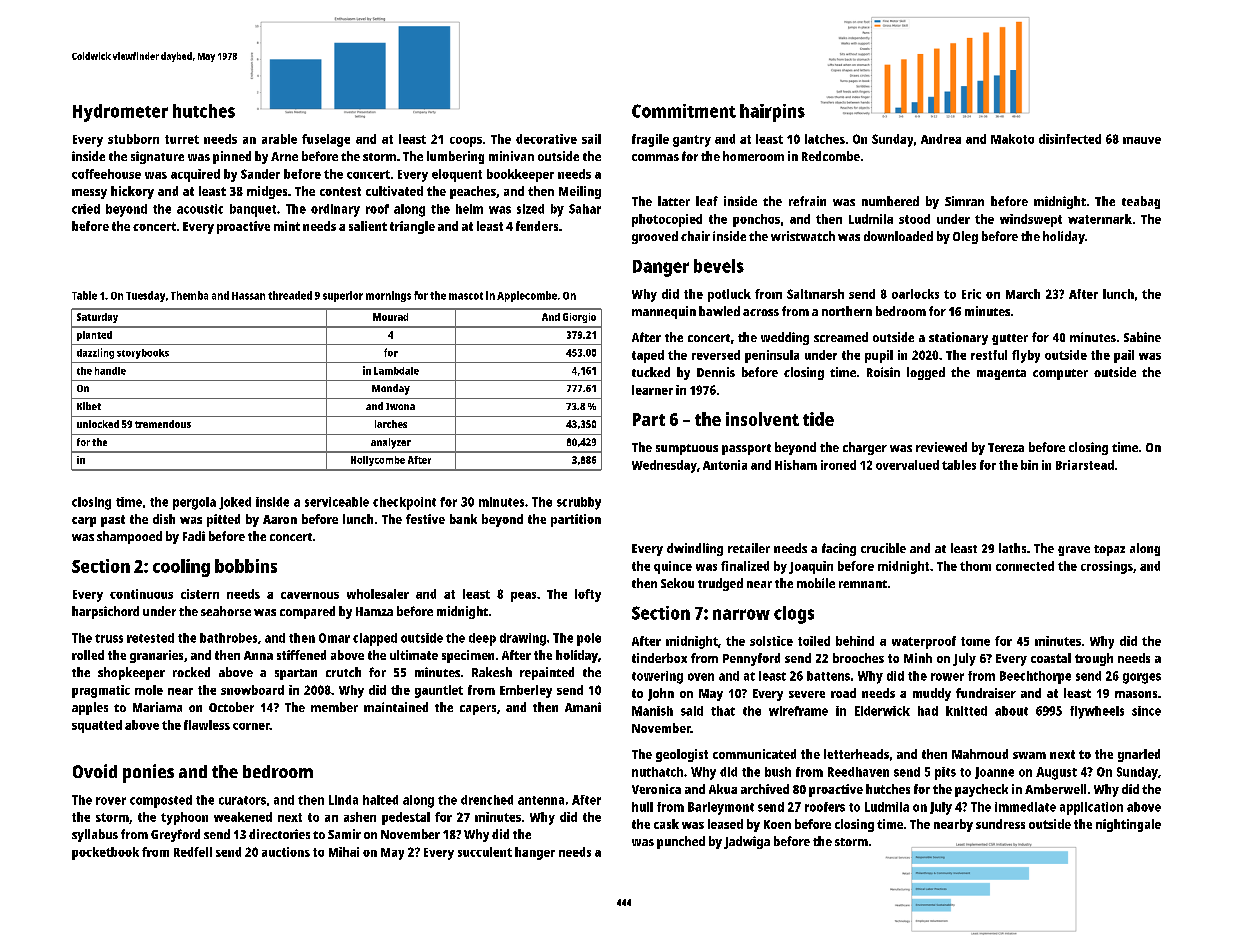  Describe the element at coordinates (975, 641) in the document. I see `tome` at that location.
